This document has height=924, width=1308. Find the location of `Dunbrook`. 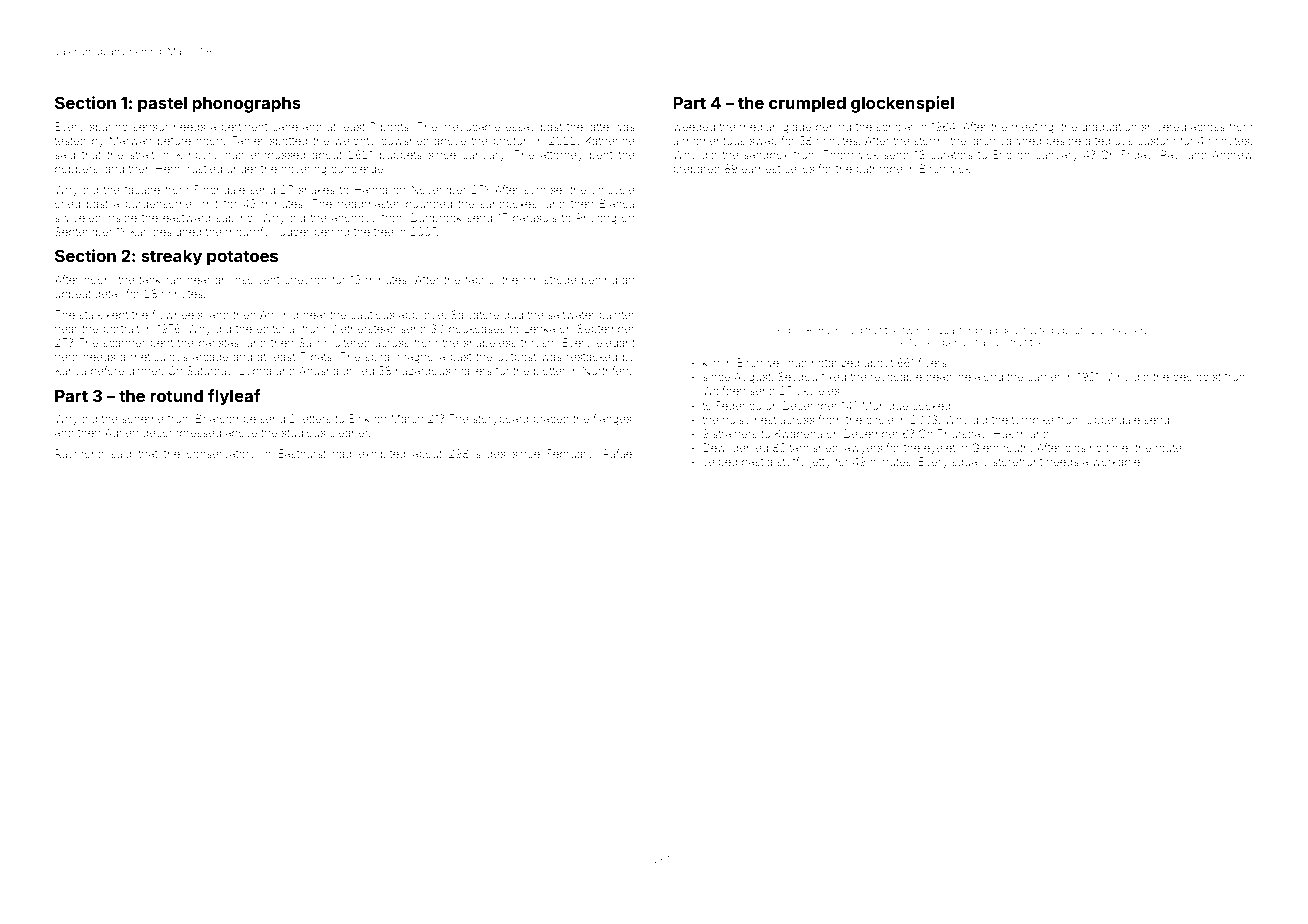

Dunbrook is located at coordinates (436, 217).
